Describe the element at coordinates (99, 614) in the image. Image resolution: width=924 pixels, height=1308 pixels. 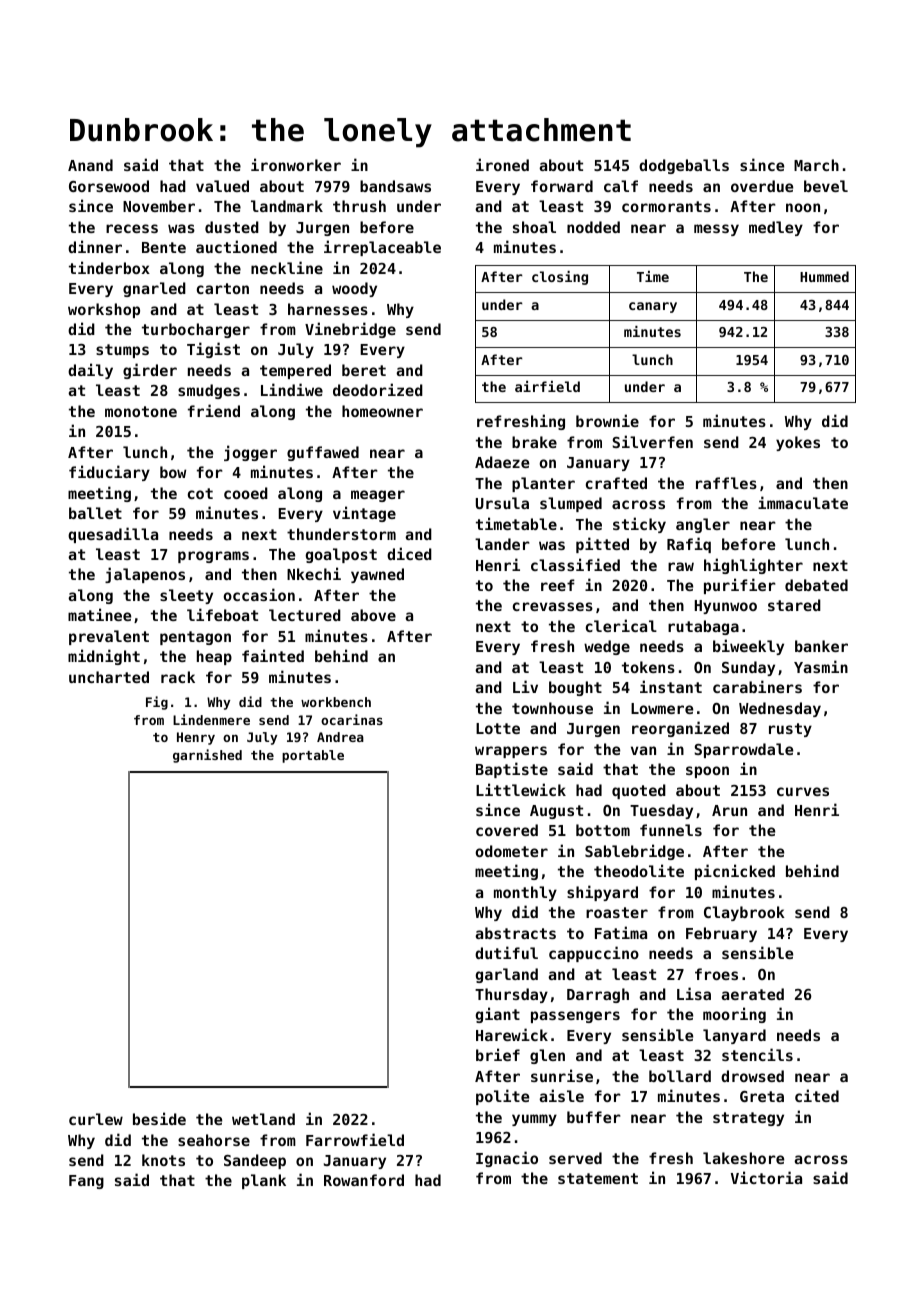
I see `matinee` at that location.
